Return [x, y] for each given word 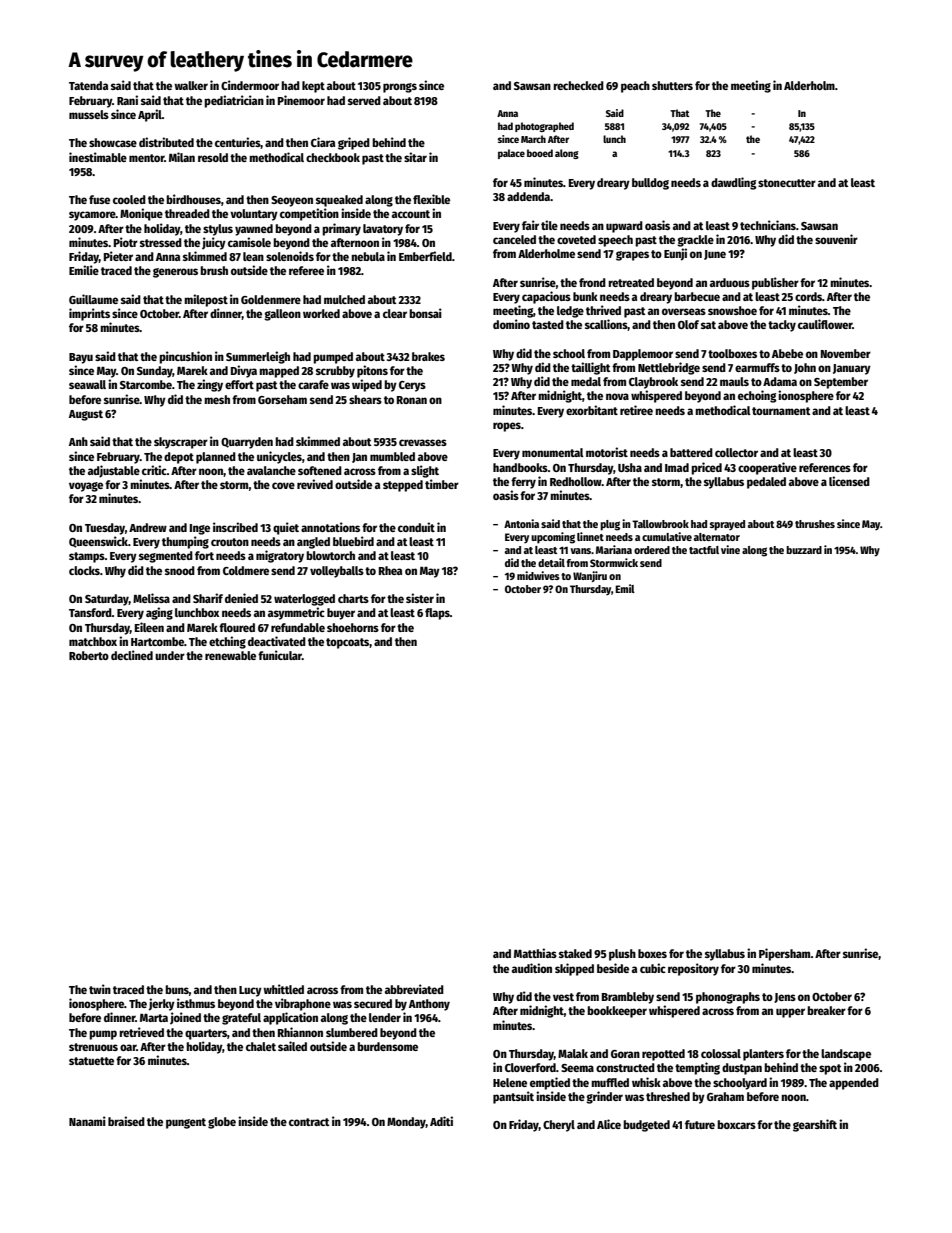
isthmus [196, 1003]
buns [177, 989]
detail [551, 562]
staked [575, 953]
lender [385, 1017]
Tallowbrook [660, 524]
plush [622, 955]
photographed [544, 127]
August [86, 415]
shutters [672, 85]
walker [191, 85]
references [825, 467]
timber [442, 484]
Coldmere [246, 570]
